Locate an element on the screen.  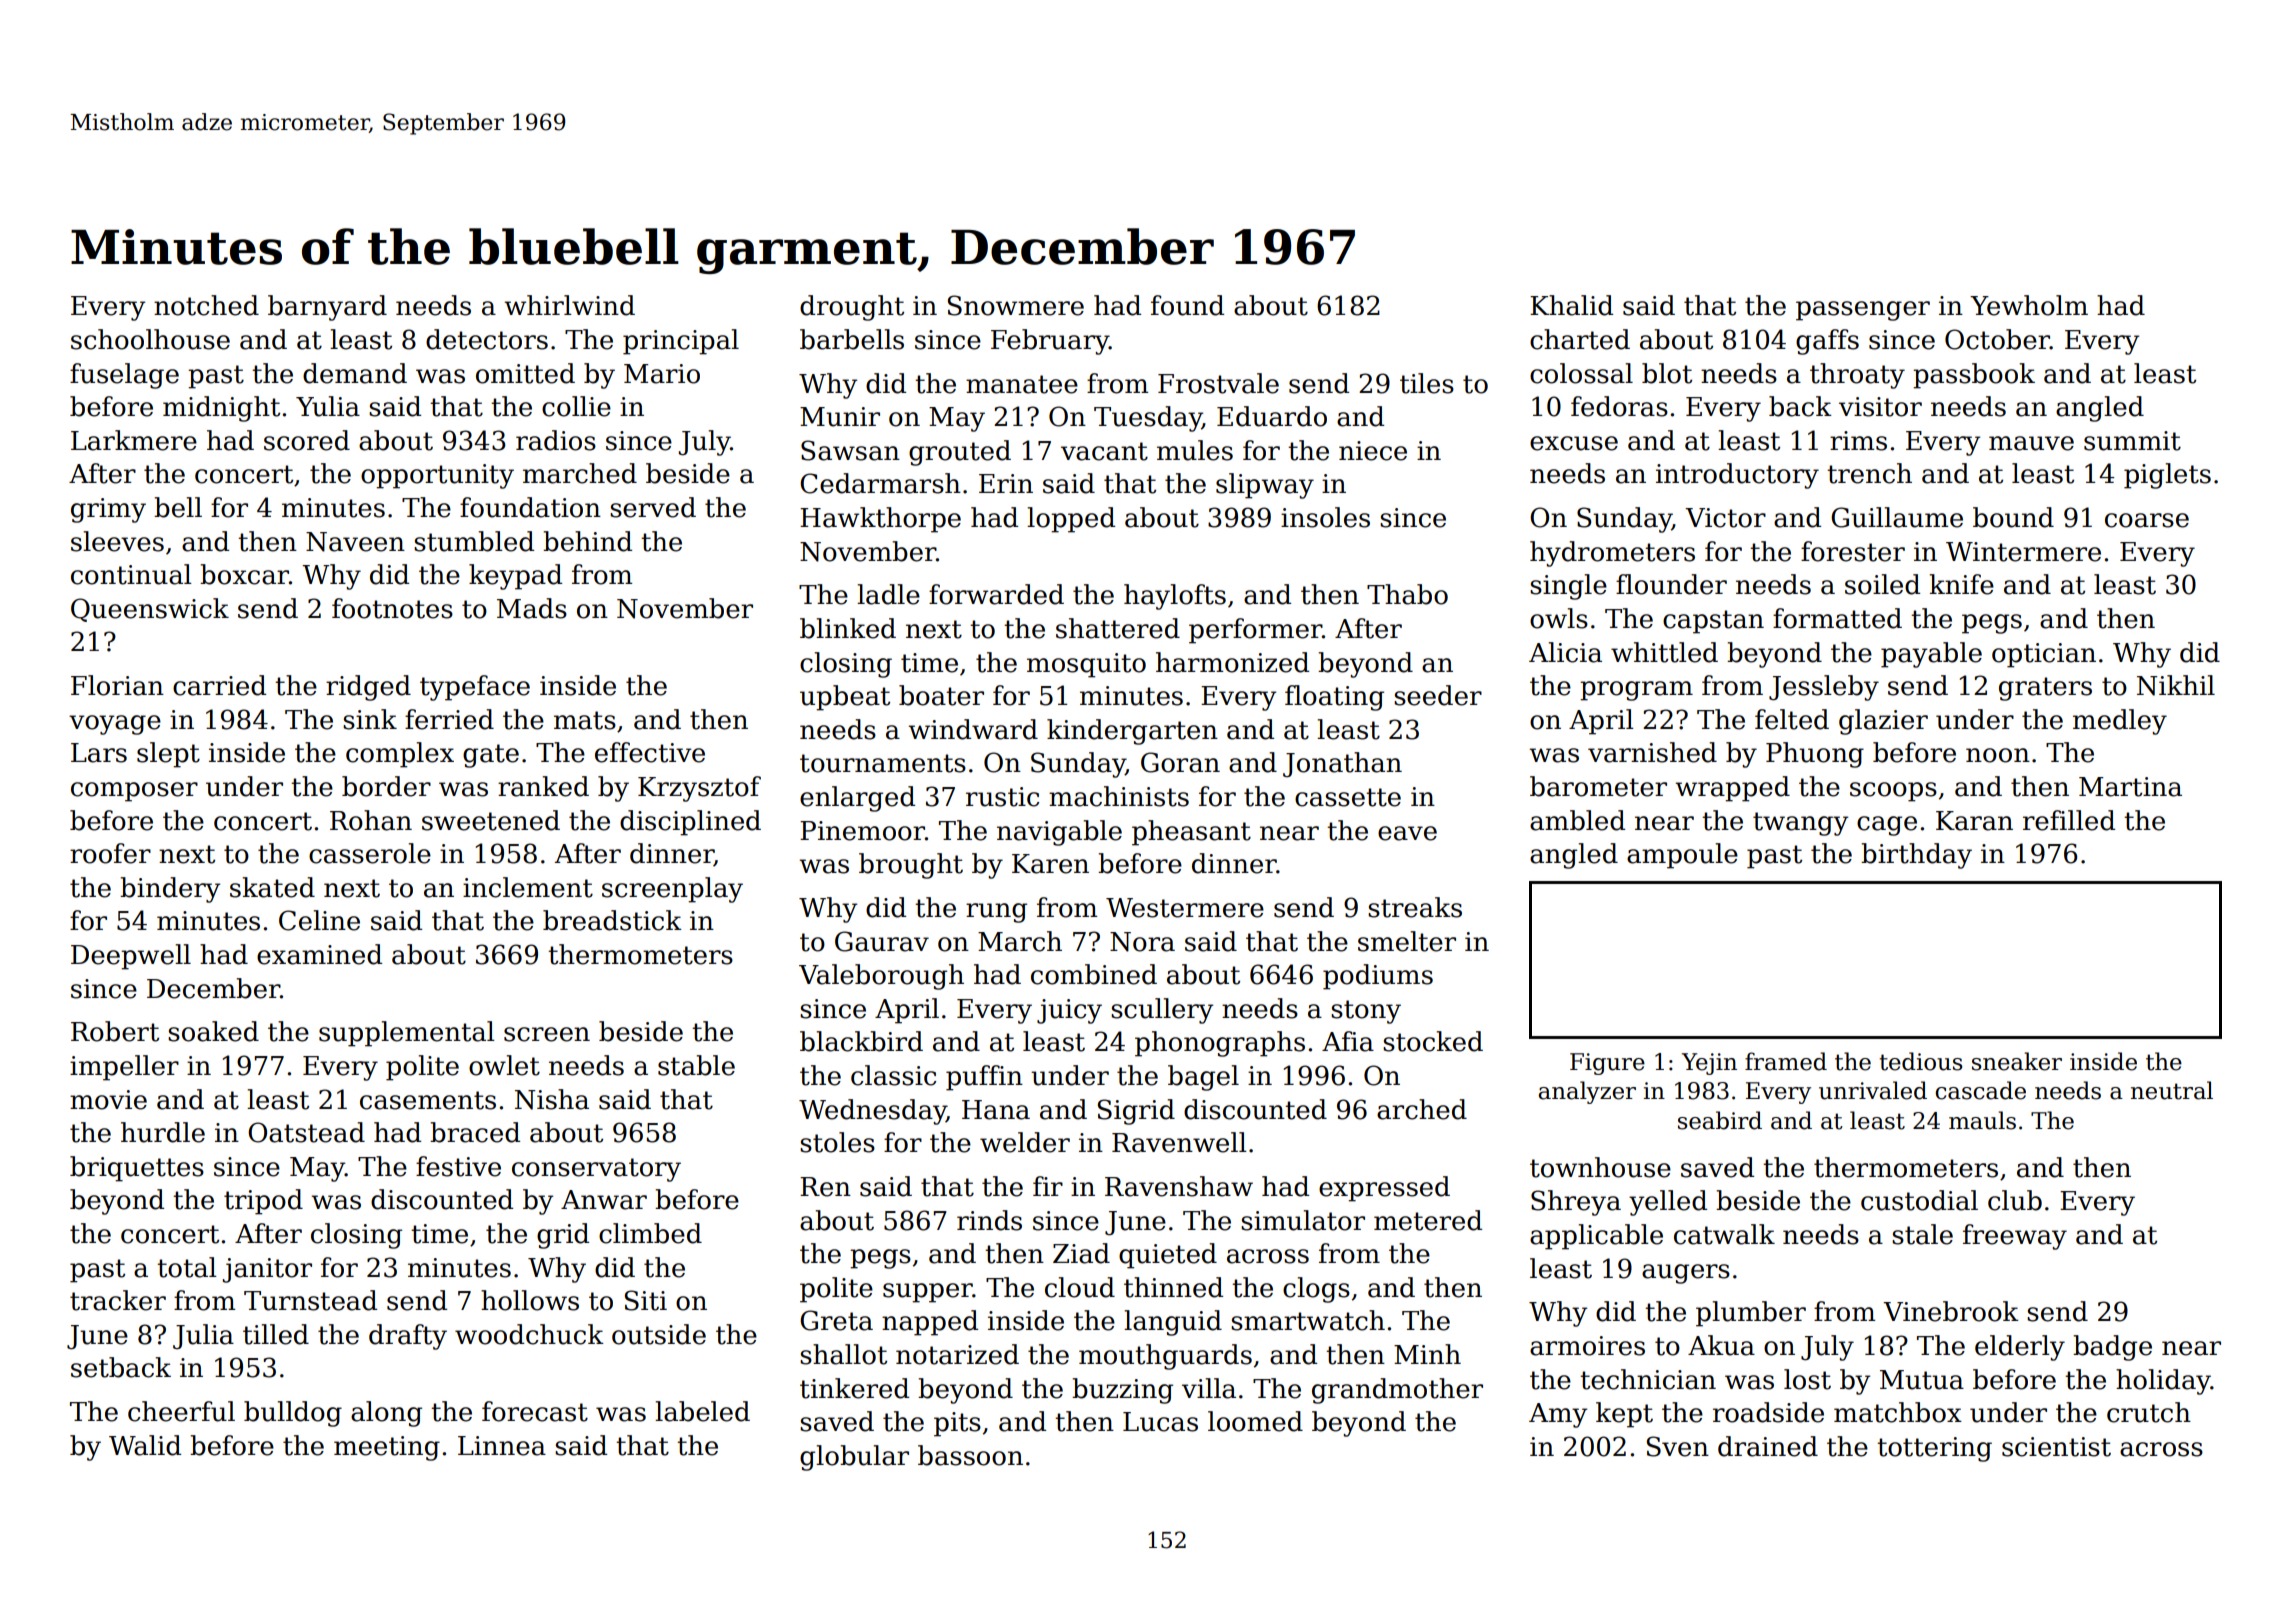
niece is located at coordinates (1373, 451).
